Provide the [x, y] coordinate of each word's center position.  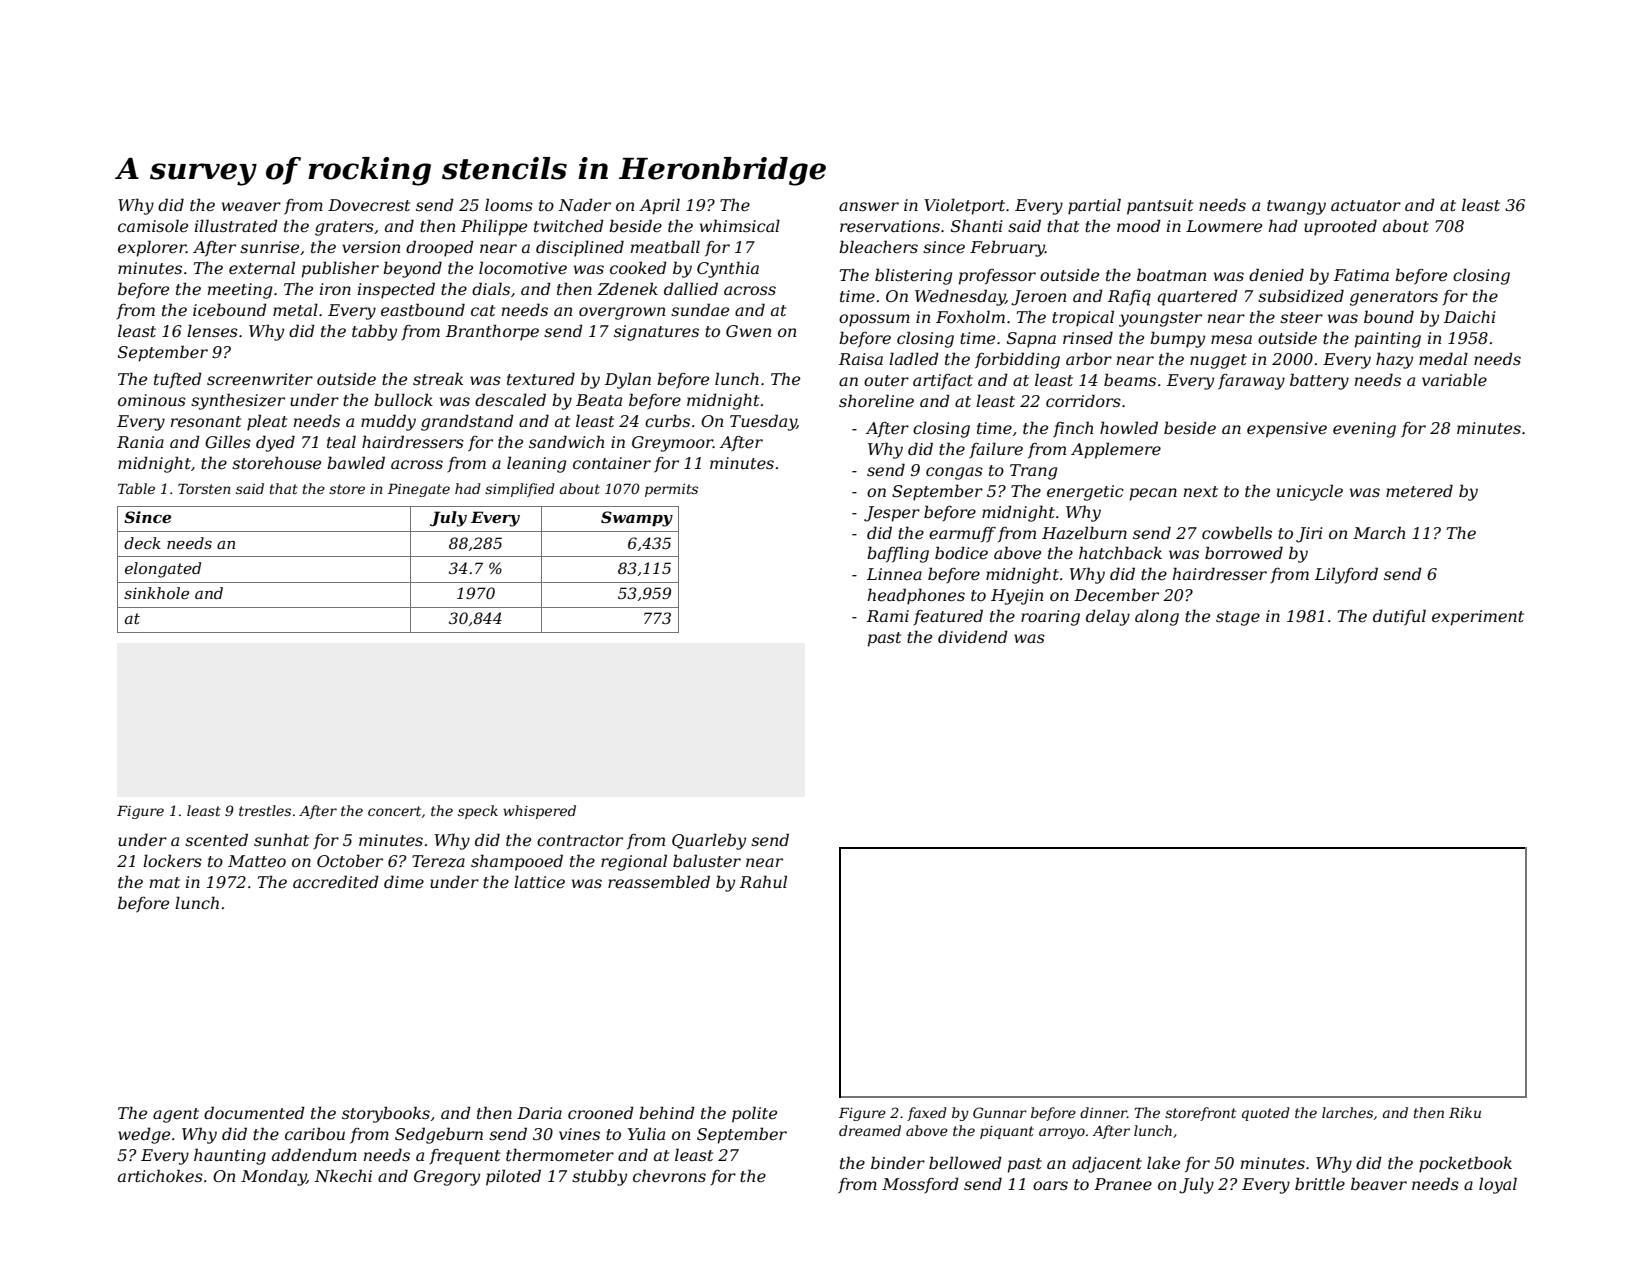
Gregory [447, 1178]
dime [404, 881]
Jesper [892, 514]
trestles [265, 810]
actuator [1366, 205]
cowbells [1237, 532]
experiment [1478, 618]
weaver [251, 206]
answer [869, 206]
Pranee [1123, 1184]
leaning [536, 464]
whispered [539, 812]
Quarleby [709, 841]
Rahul [763, 881]
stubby [599, 1177]
